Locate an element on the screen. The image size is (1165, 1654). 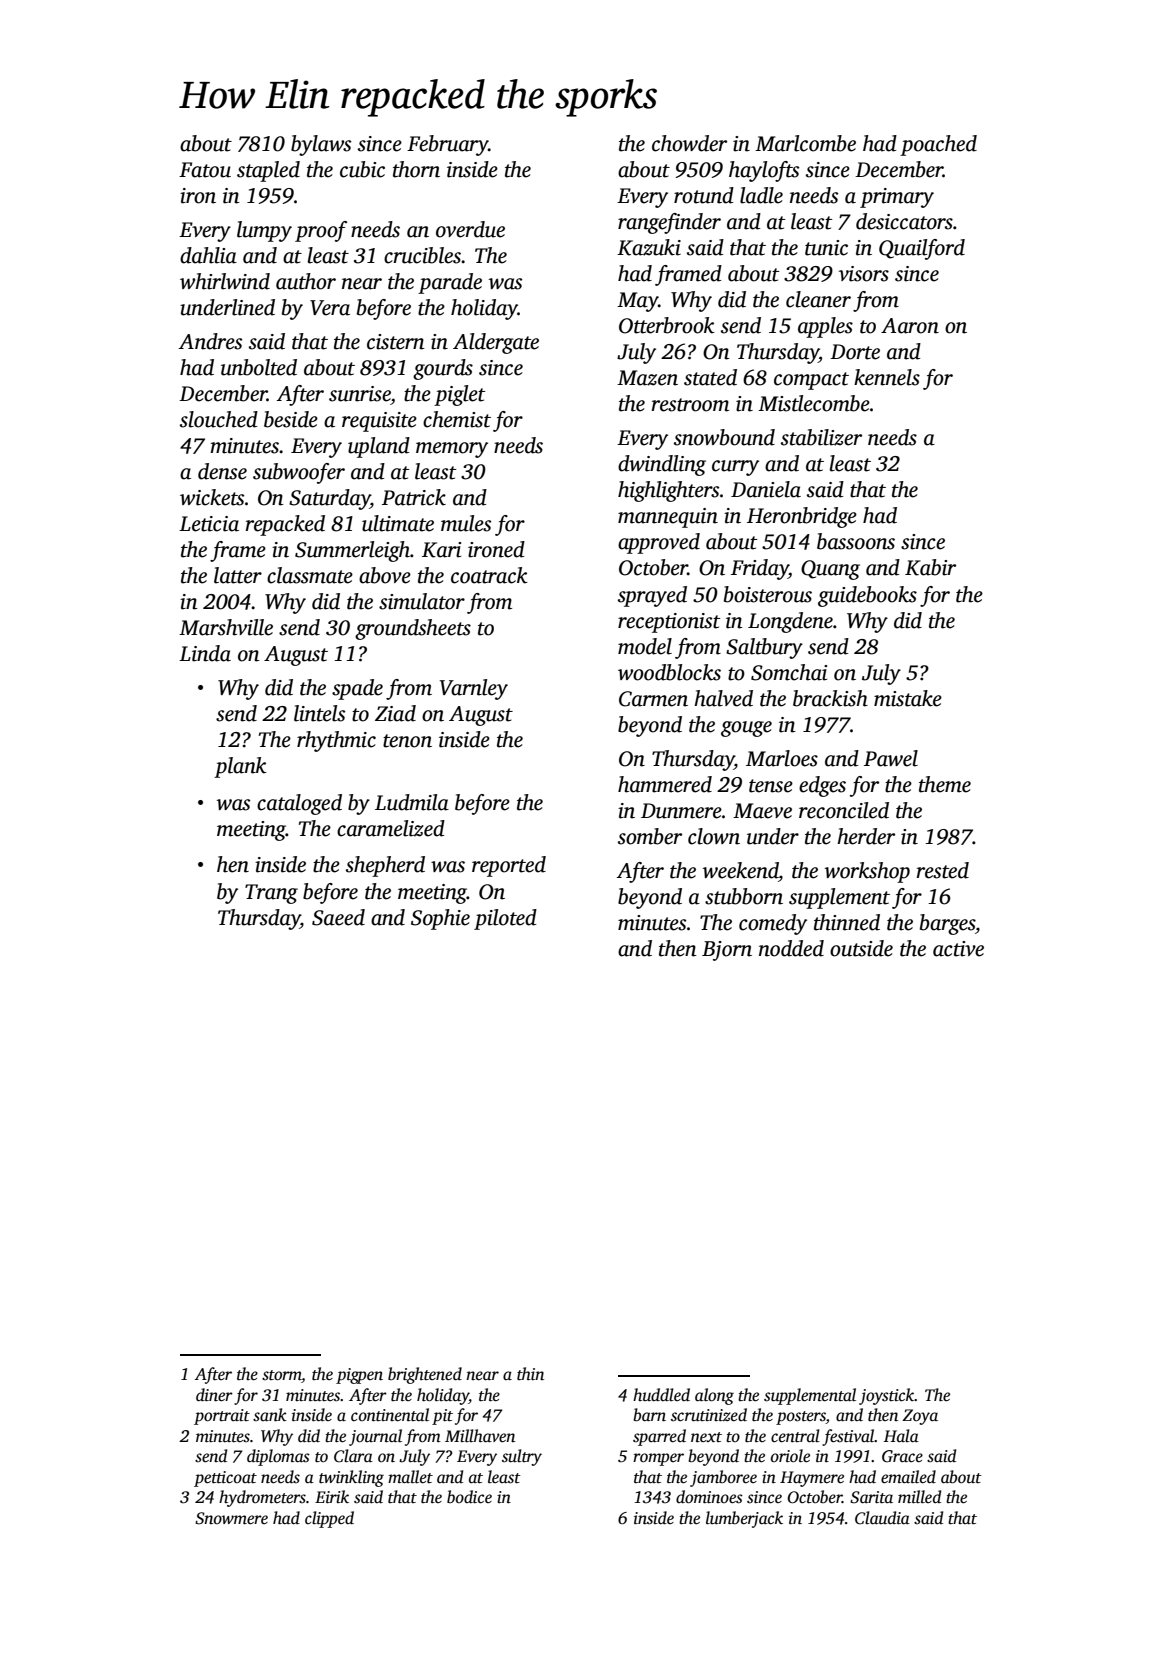
somber is located at coordinates (650, 836).
